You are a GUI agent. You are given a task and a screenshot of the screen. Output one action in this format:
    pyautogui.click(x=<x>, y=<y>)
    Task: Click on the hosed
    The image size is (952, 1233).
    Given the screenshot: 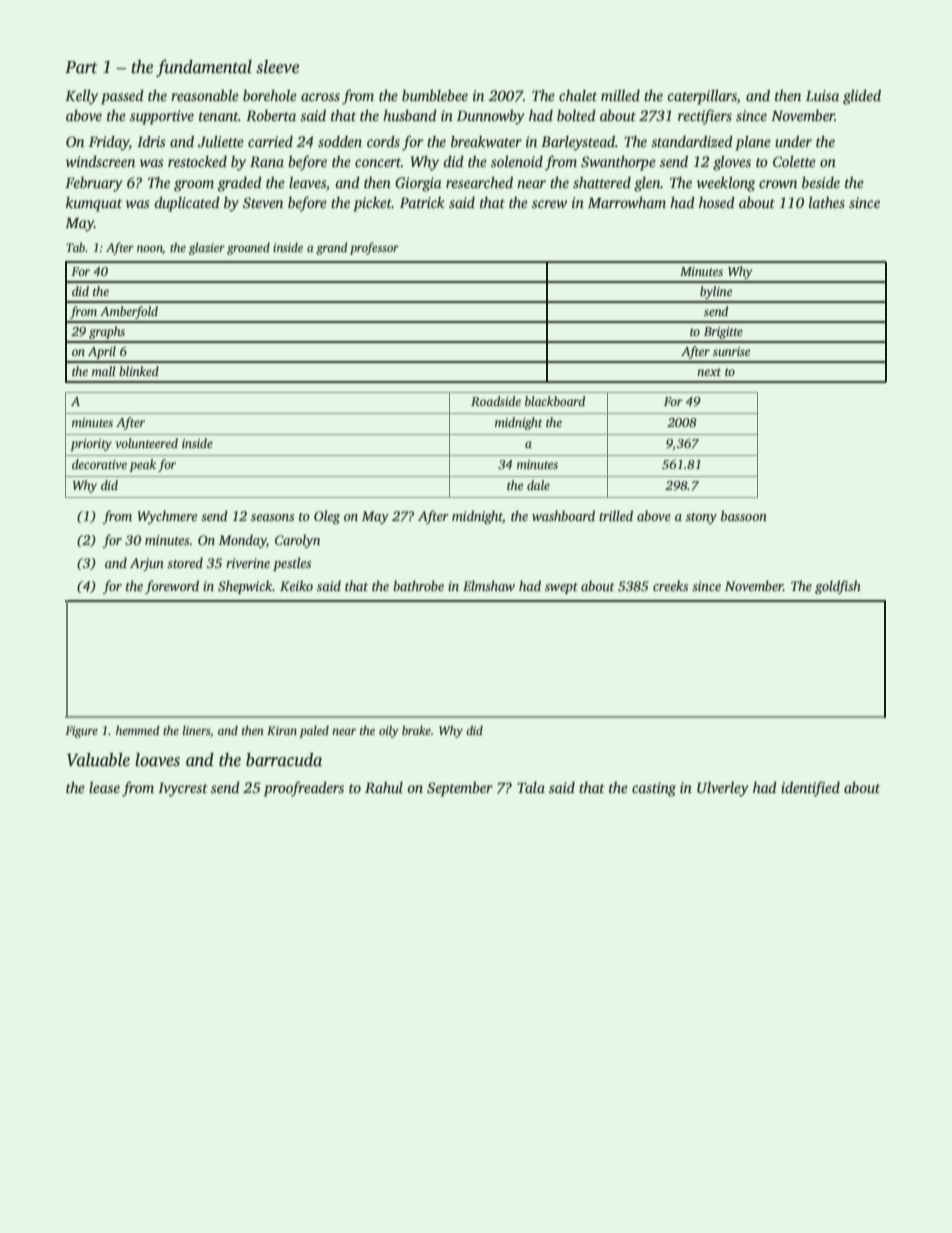 What is the action you would take?
    pyautogui.click(x=717, y=202)
